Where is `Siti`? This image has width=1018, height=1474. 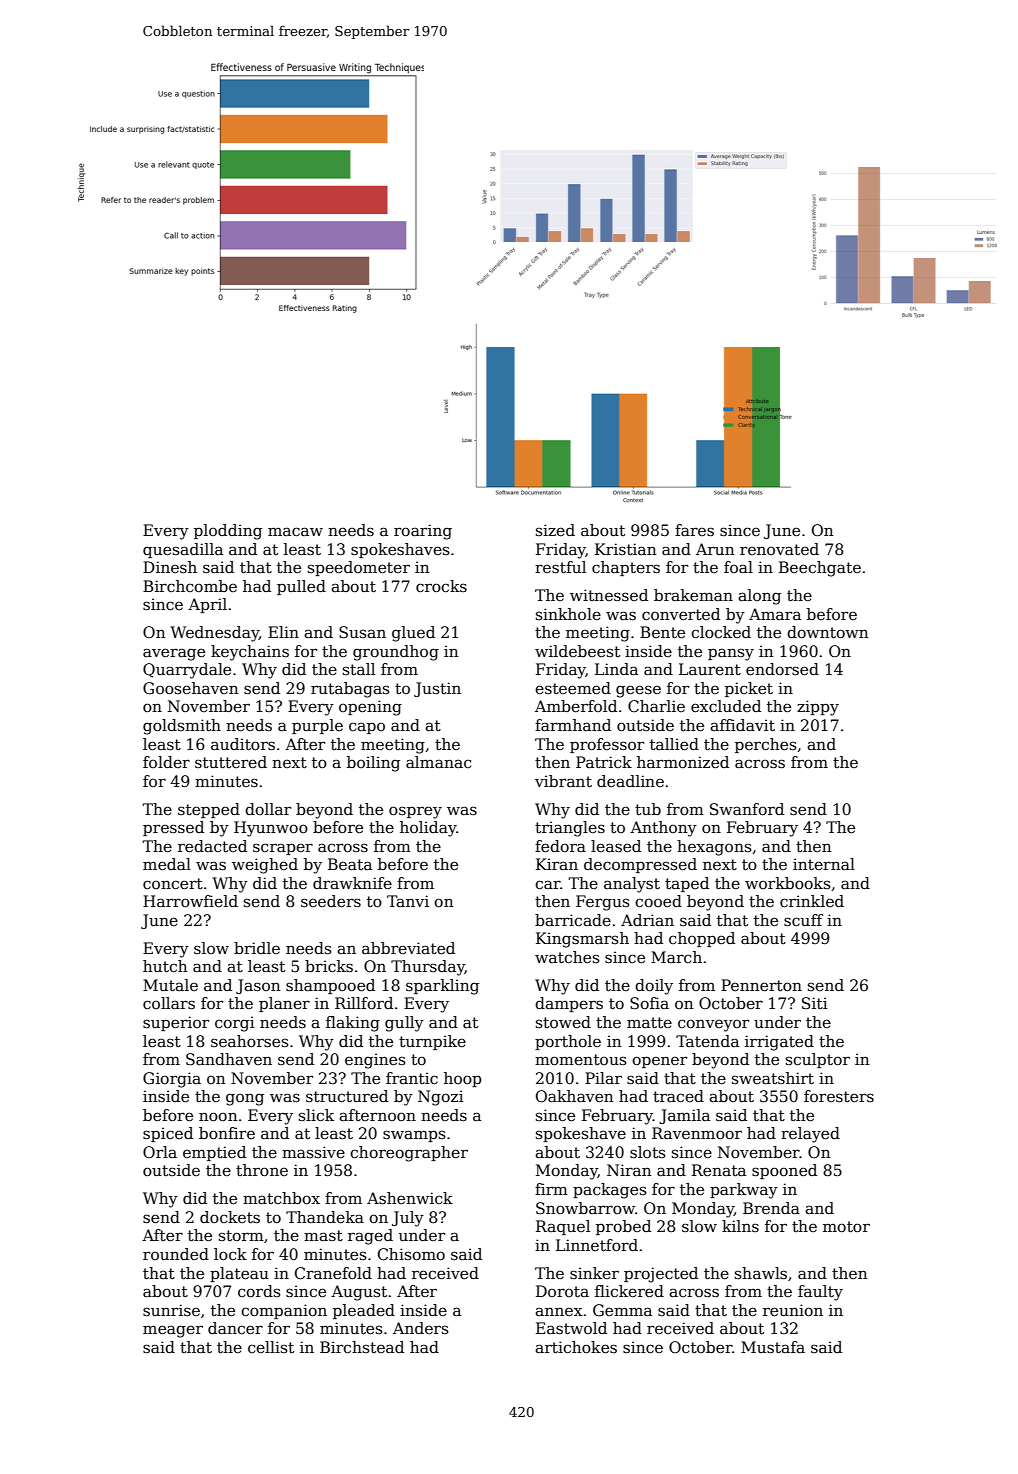
Siti is located at coordinates (815, 1003).
